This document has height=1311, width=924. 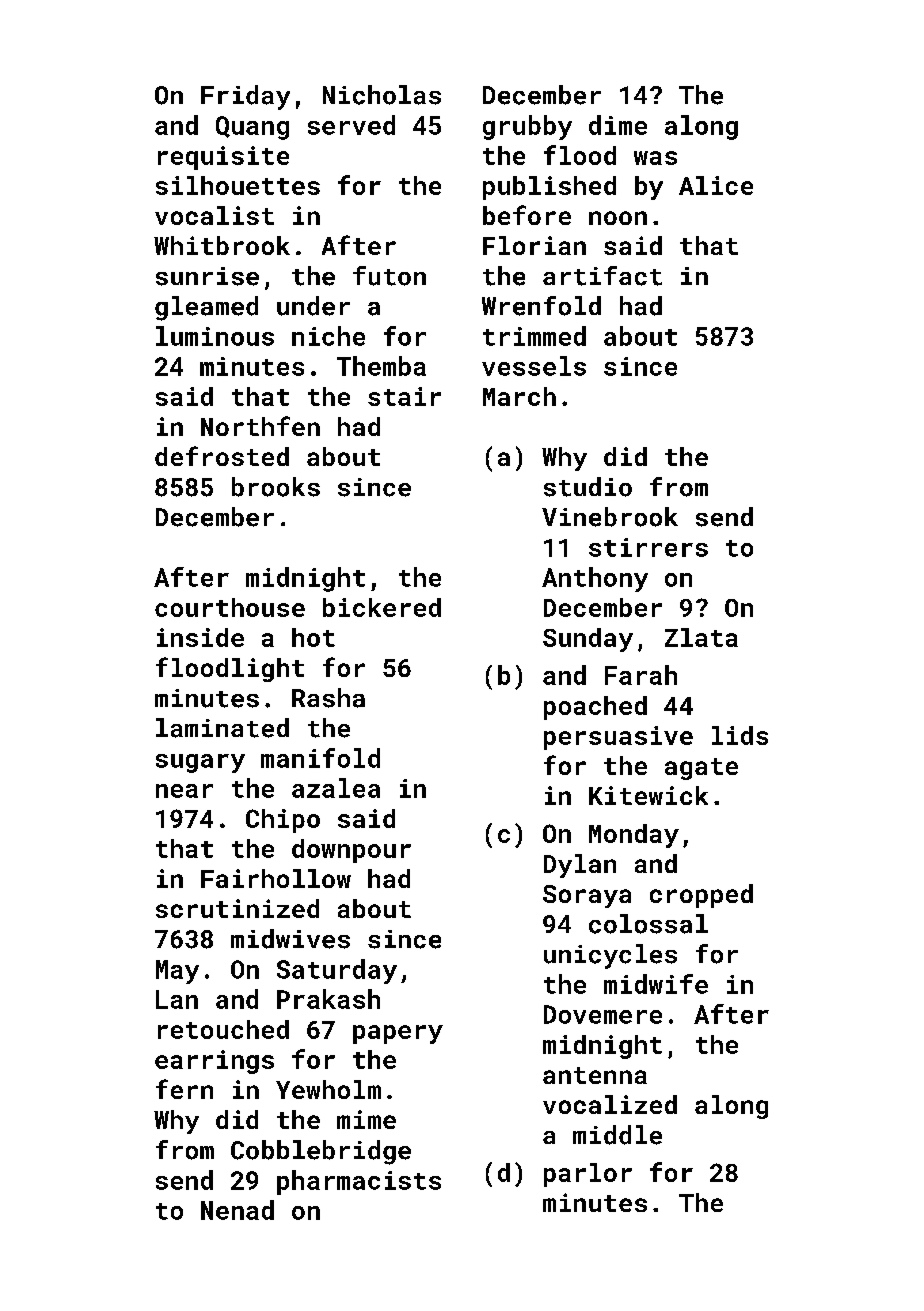 What do you see at coordinates (618, 125) in the document?
I see `dime` at bounding box center [618, 125].
